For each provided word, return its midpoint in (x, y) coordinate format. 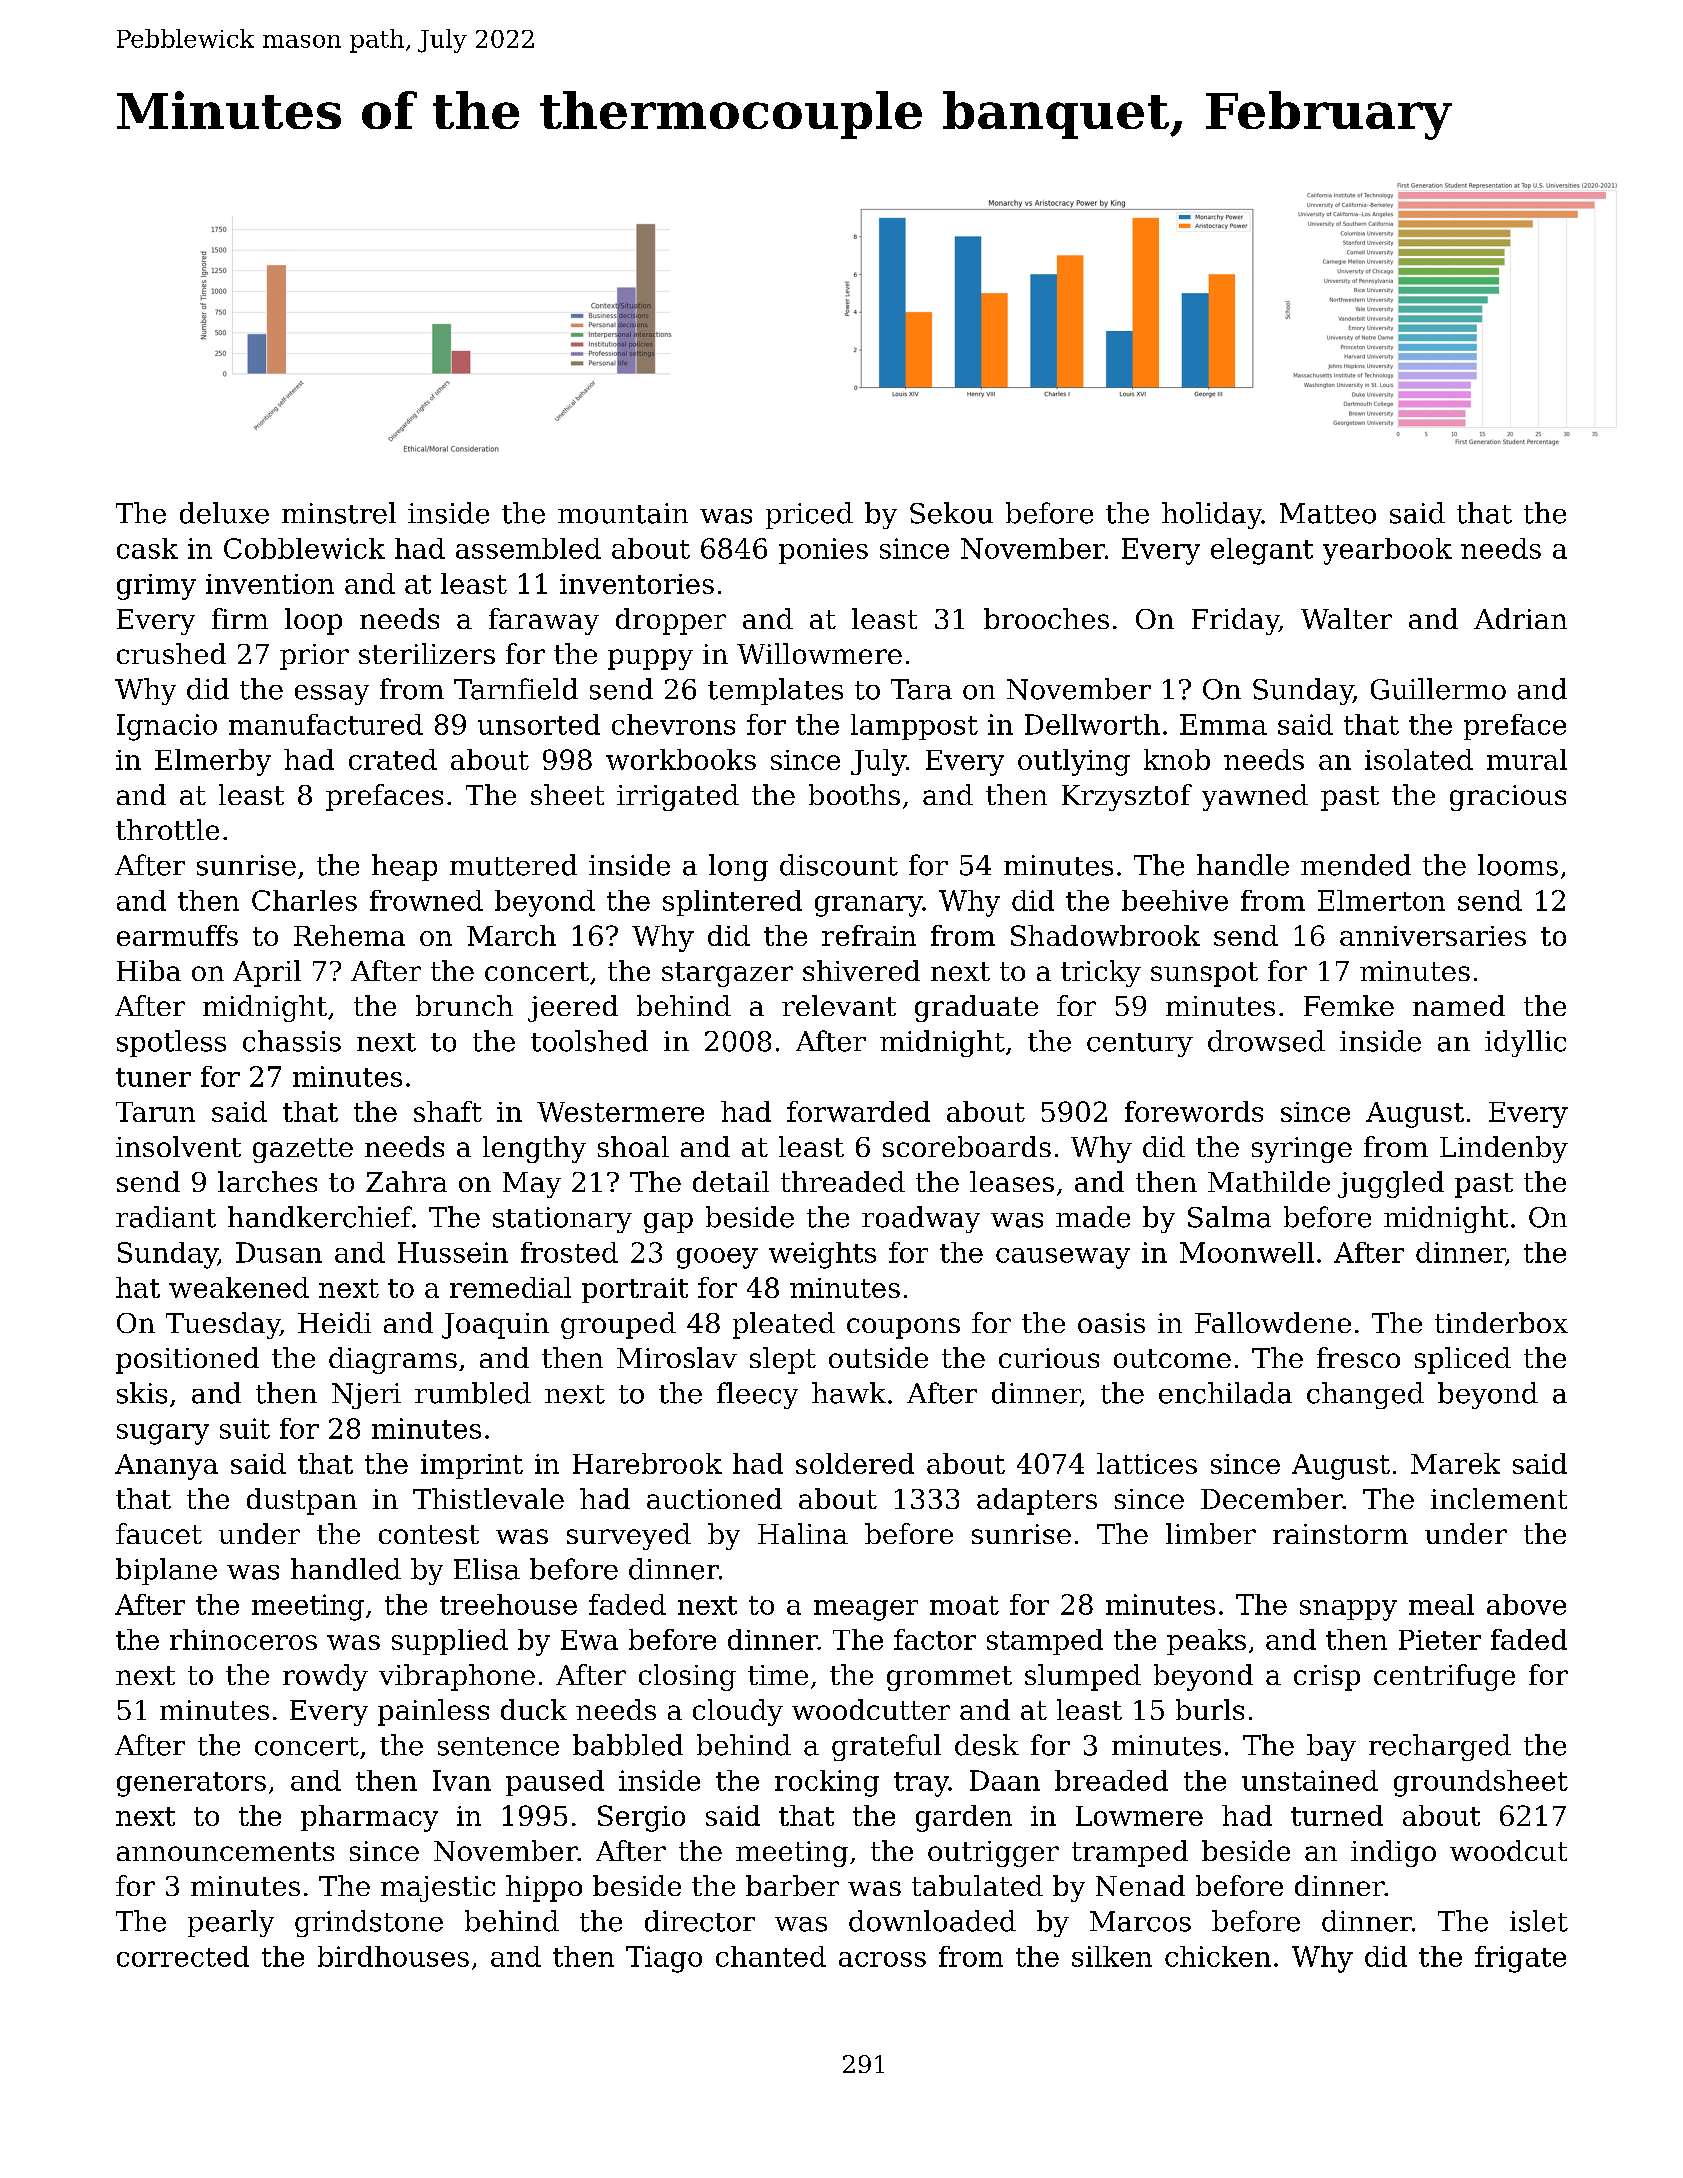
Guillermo (1438, 689)
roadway (921, 1219)
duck (534, 1709)
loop (313, 621)
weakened (239, 1287)
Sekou (951, 513)
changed (1365, 1395)
